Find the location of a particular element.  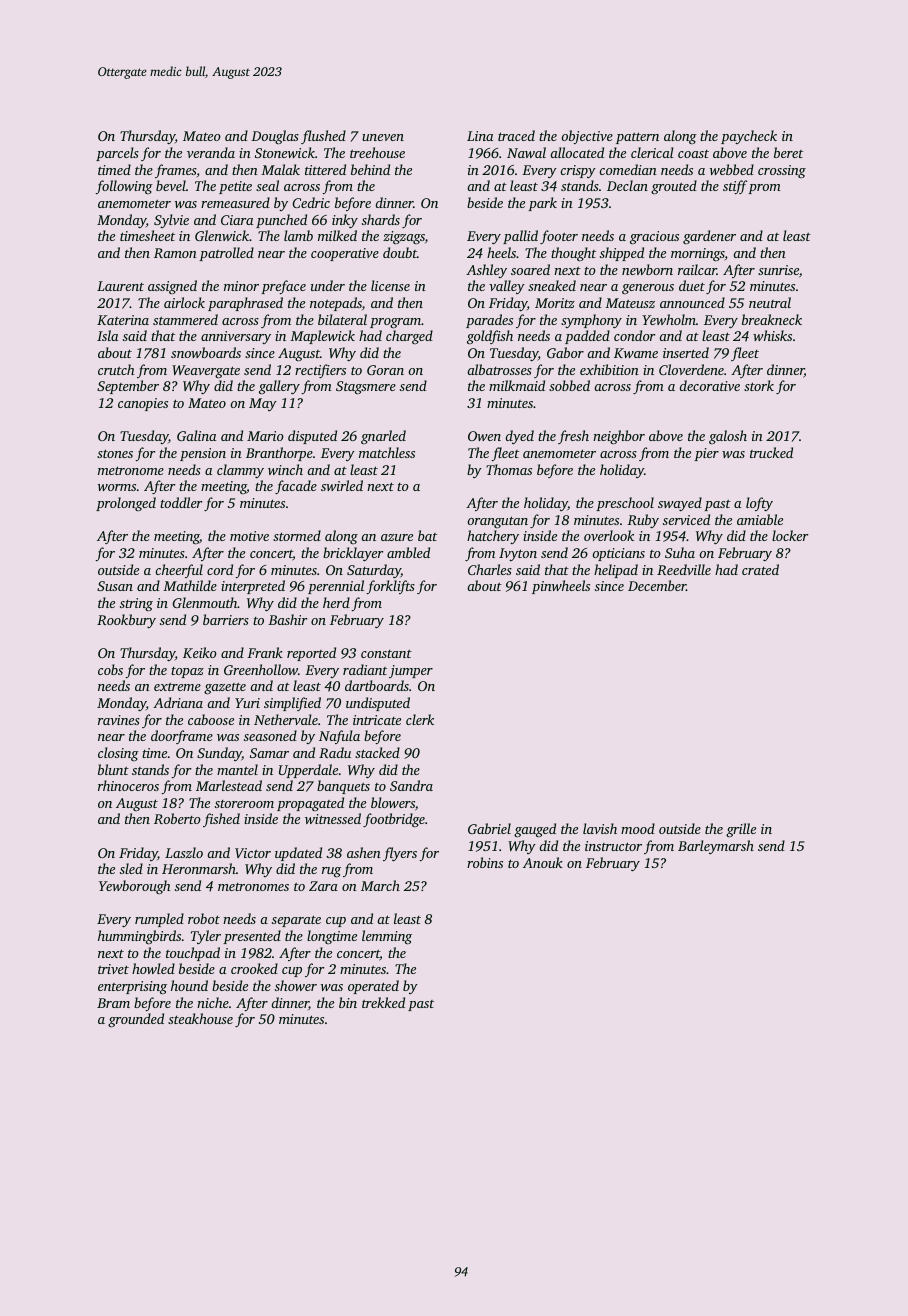

railcar is located at coordinates (697, 269).
